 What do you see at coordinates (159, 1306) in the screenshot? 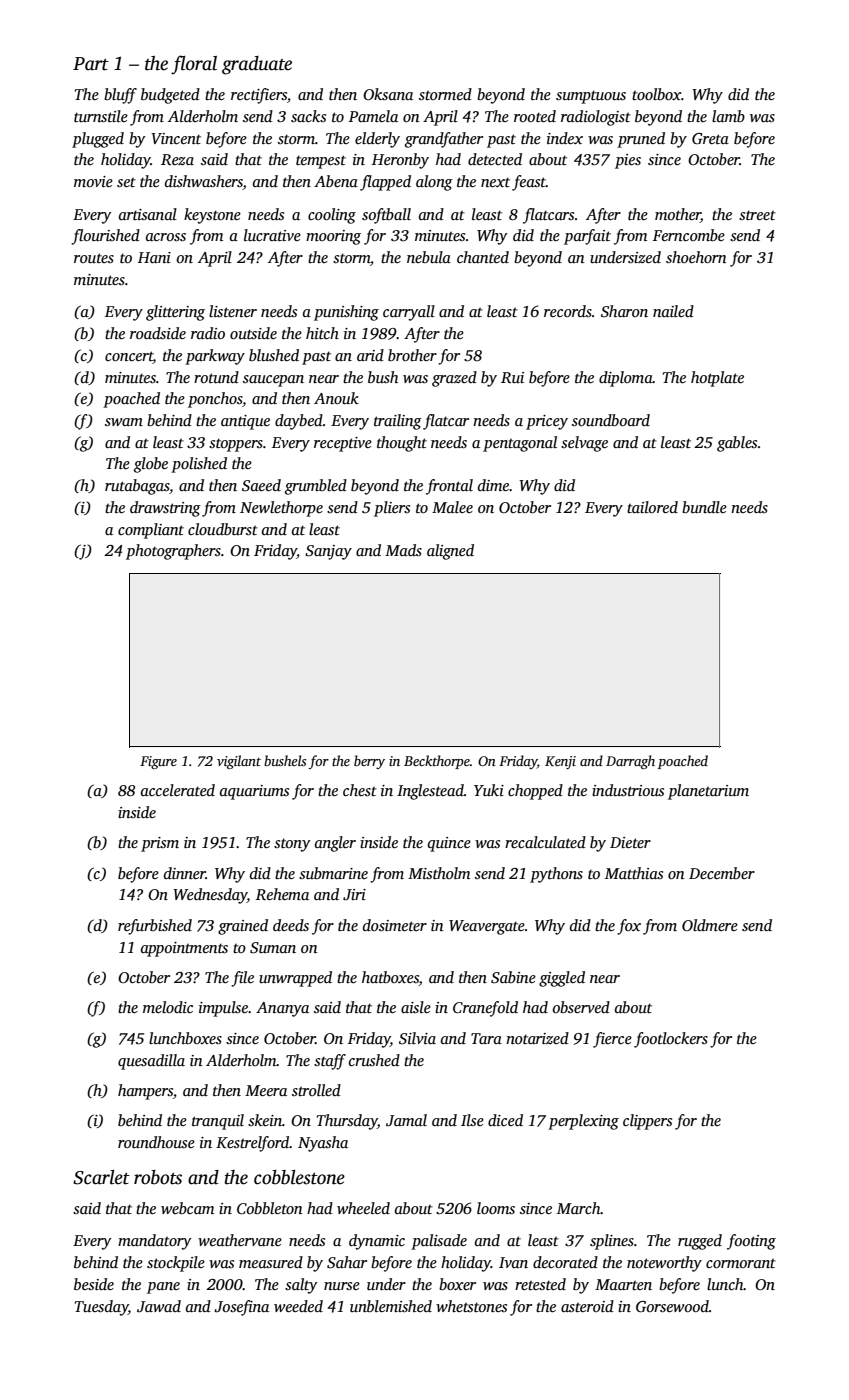
I see `Jawad` at bounding box center [159, 1306].
